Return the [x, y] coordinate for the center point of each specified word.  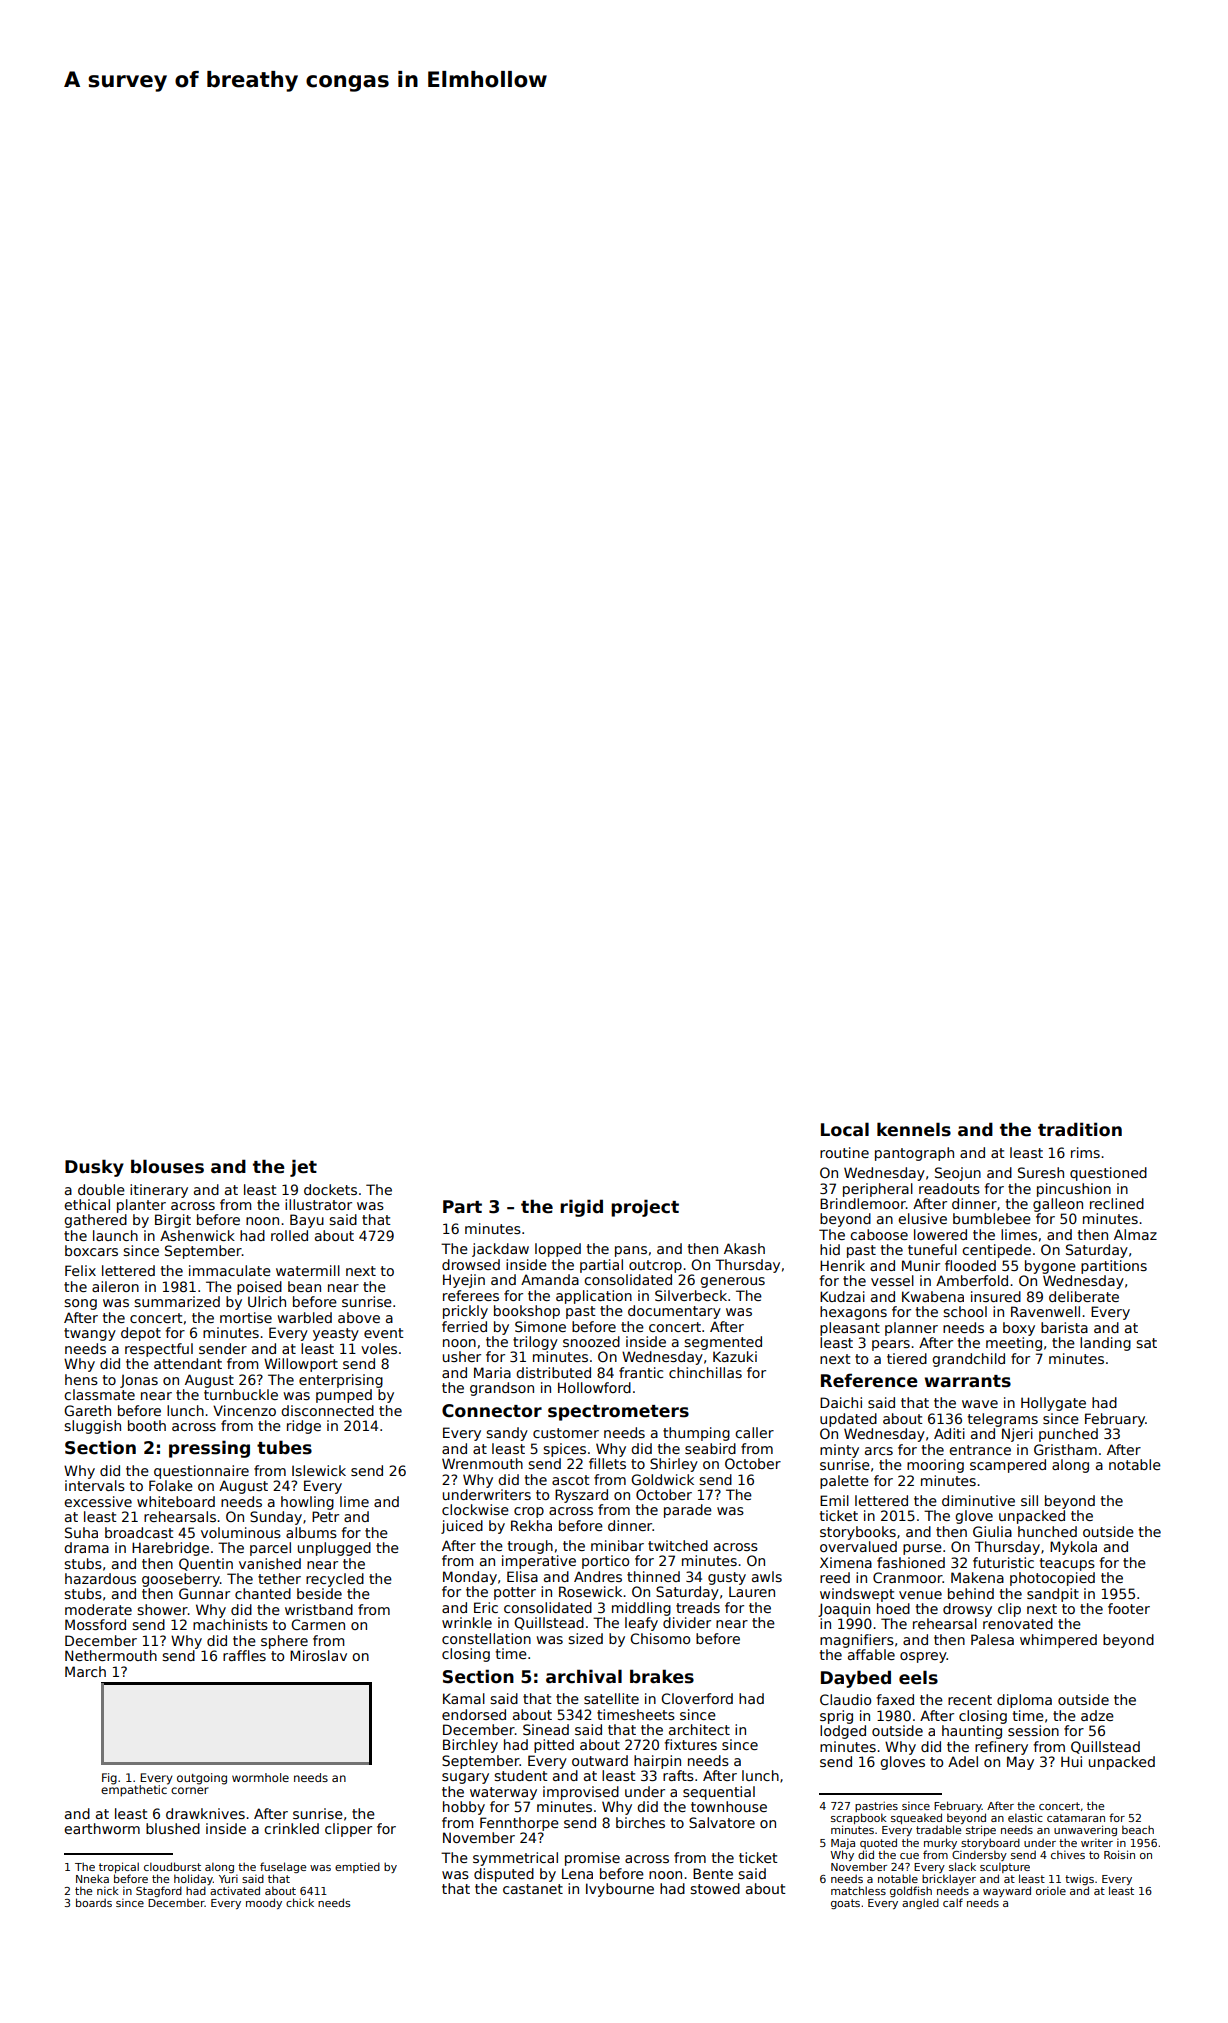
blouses [167, 1166]
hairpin [657, 1762]
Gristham [1065, 1449]
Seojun [958, 1174]
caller [754, 1432]
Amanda [550, 1279]
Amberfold [972, 1280]
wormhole [260, 1777]
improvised [581, 1793]
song [80, 1304]
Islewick [319, 1470]
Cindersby [979, 1855]
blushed [173, 1828]
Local [845, 1129]
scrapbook [859, 1818]
